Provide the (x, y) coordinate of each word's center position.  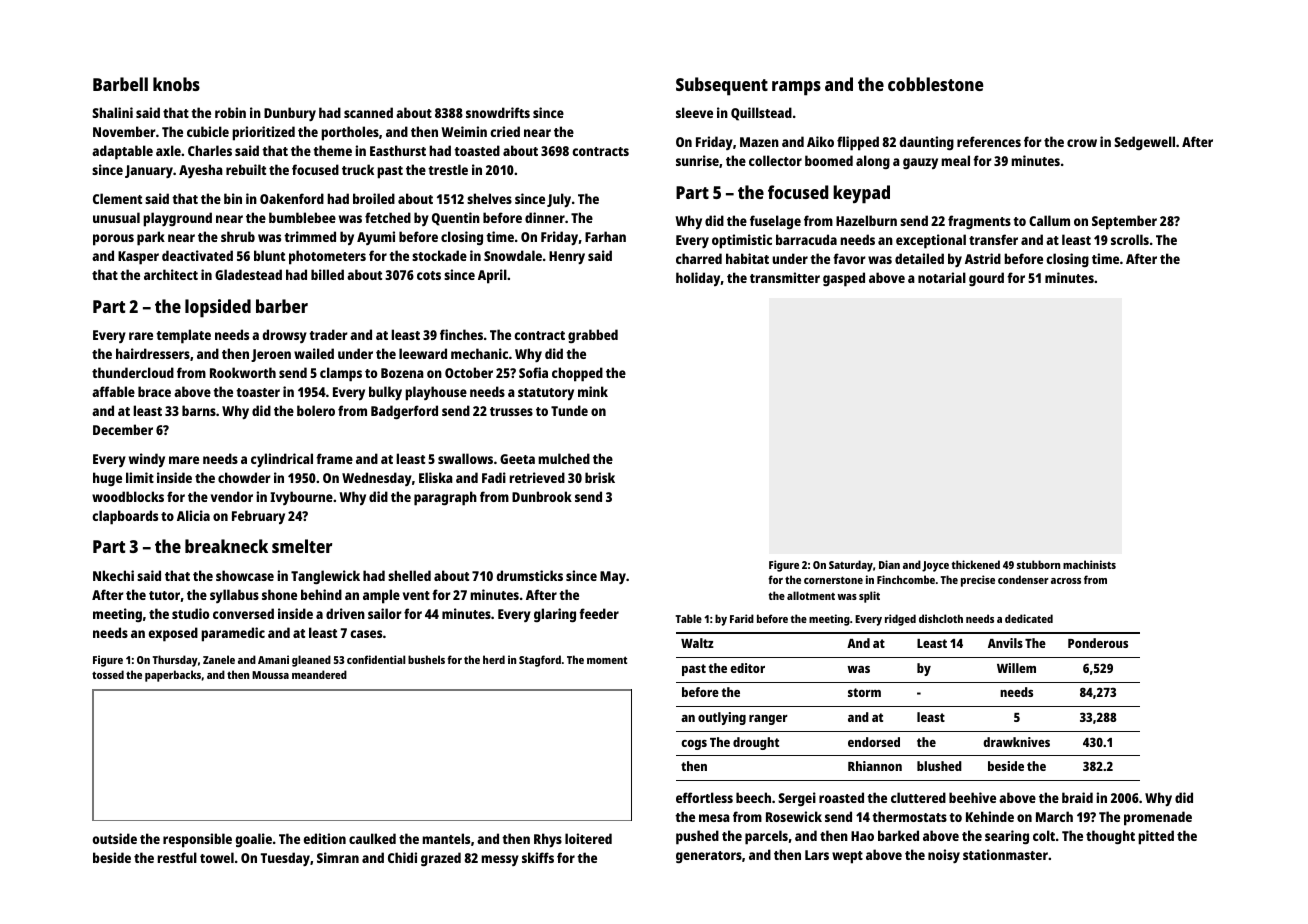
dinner (545, 217)
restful (177, 857)
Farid (742, 618)
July (559, 200)
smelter (302, 546)
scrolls (1130, 239)
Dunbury (290, 114)
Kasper (138, 258)
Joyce (935, 566)
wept (847, 857)
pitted (1156, 837)
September (1124, 222)
